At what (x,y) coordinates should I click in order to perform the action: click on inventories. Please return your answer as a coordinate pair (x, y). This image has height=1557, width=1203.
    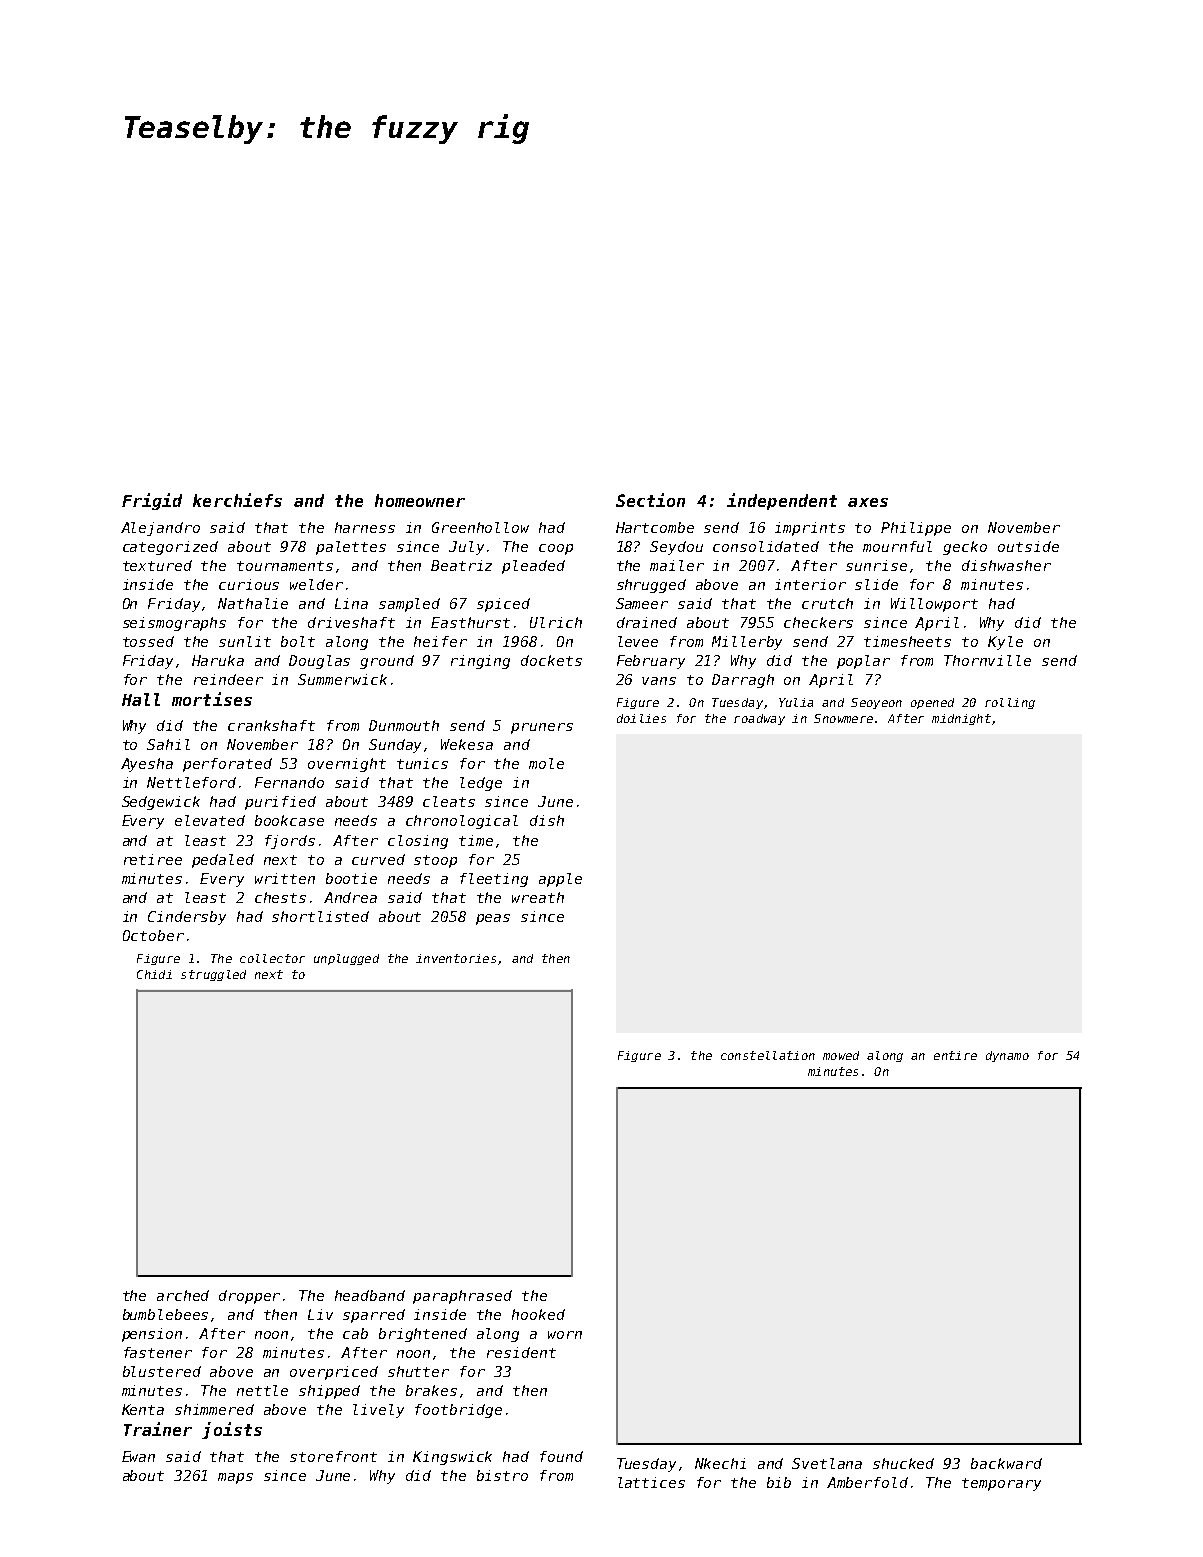
    Looking at the image, I should click on (456, 958).
